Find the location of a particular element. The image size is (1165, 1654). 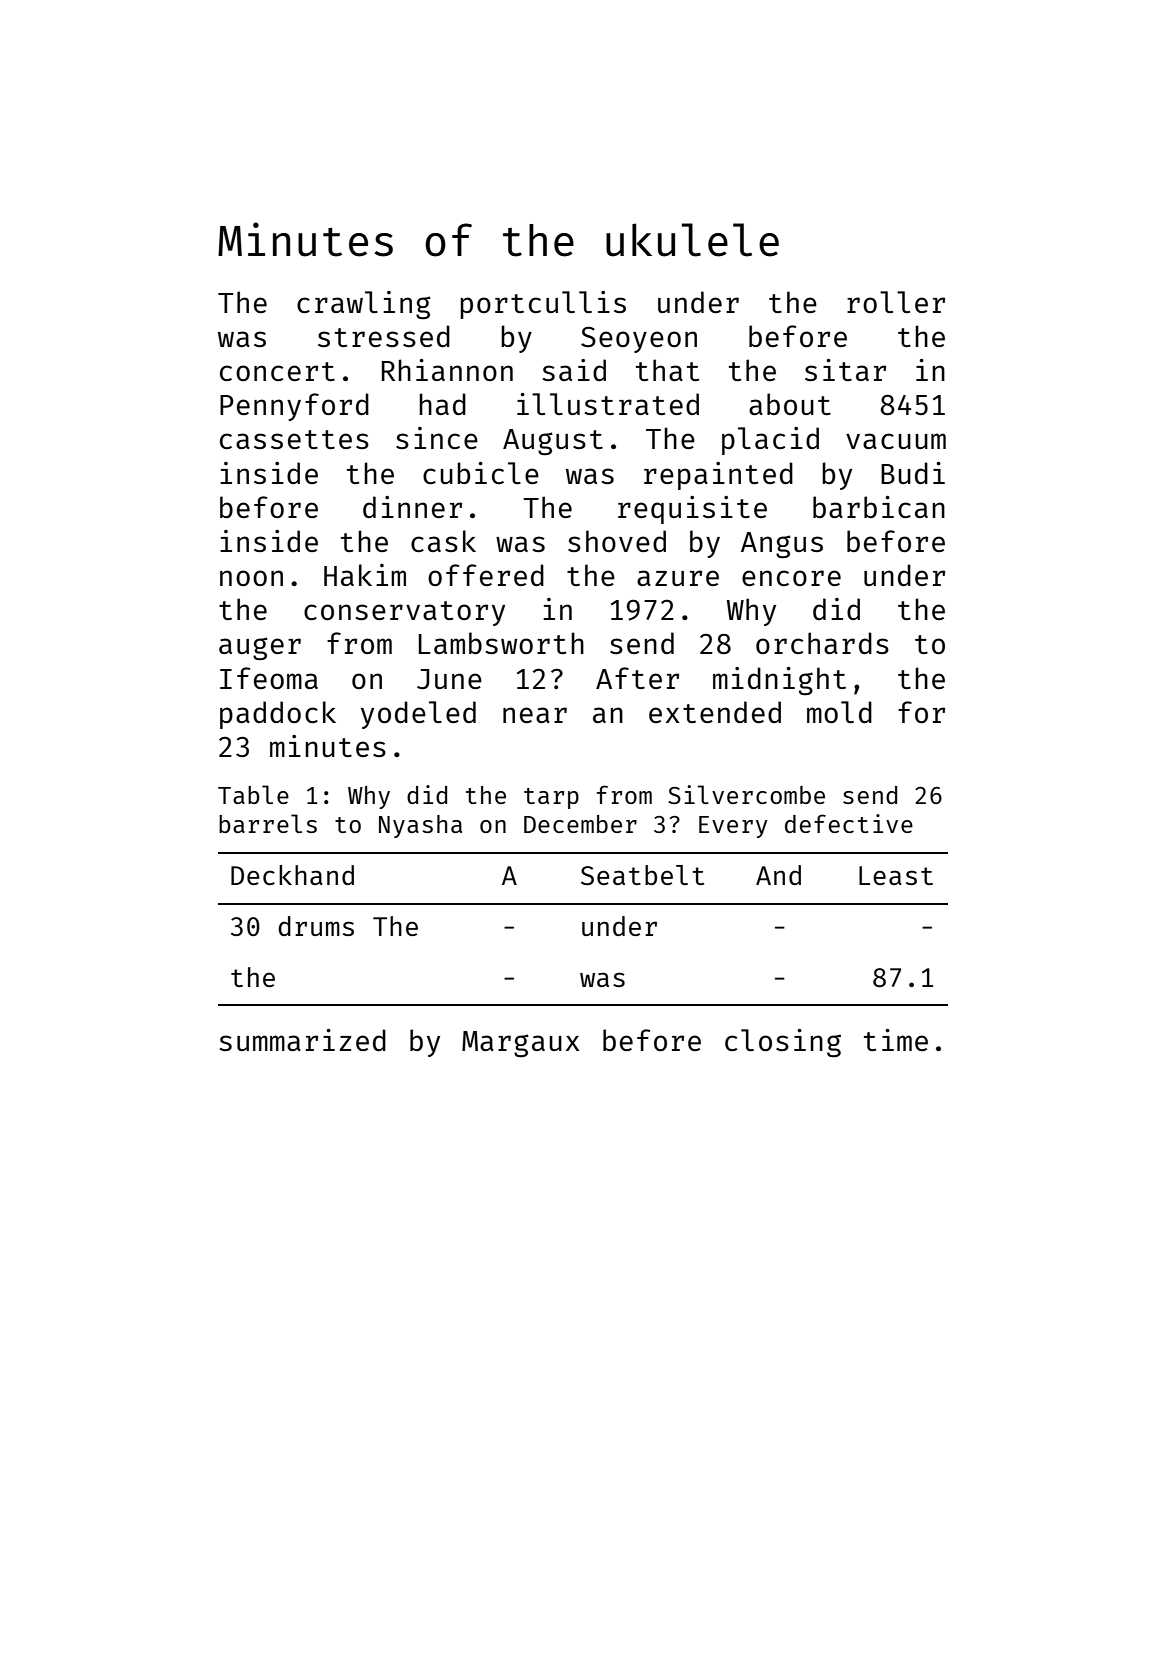

azure is located at coordinates (678, 578).
